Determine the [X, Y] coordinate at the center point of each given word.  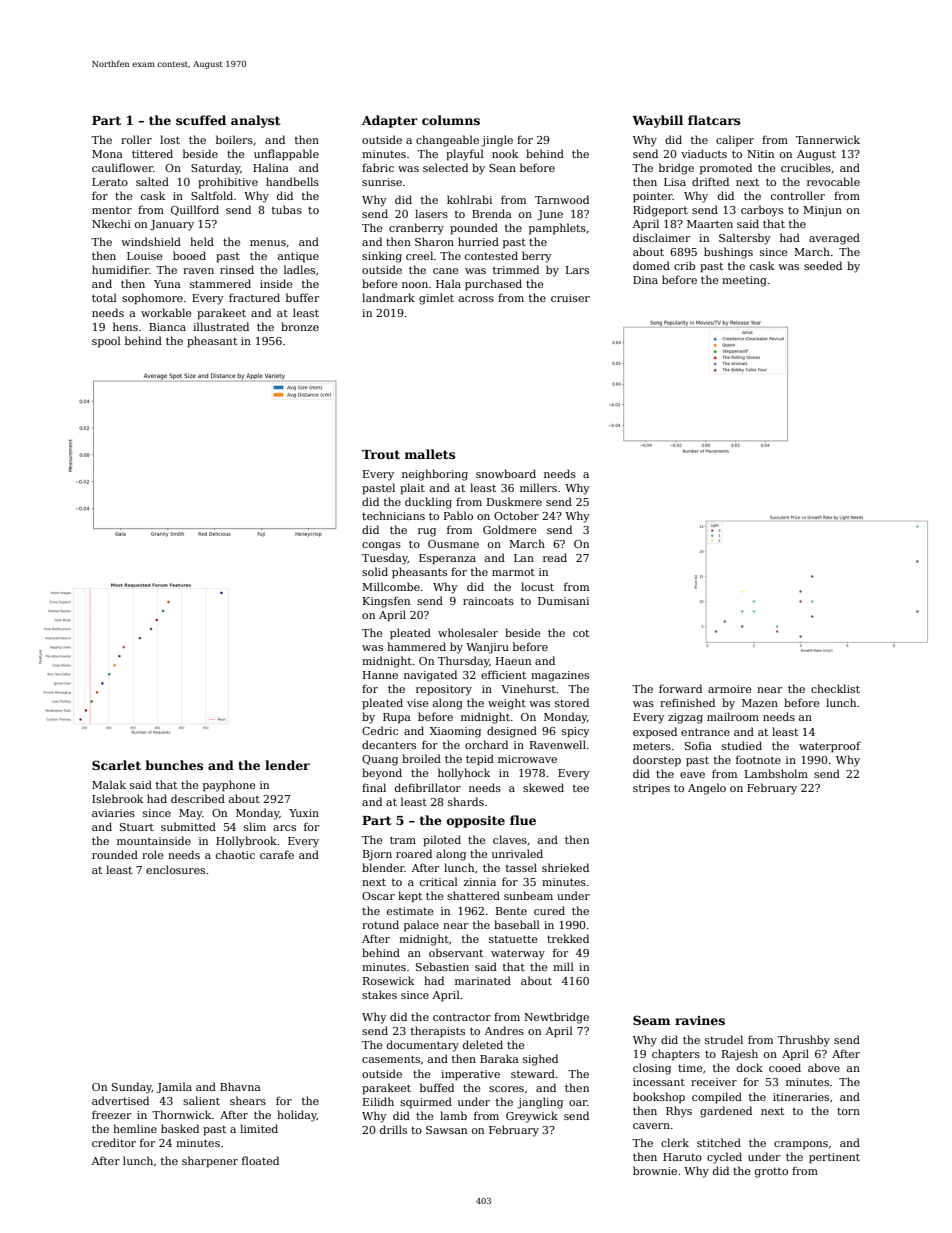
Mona [107, 154]
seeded [823, 265]
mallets [429, 454]
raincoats [488, 601]
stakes [379, 994]
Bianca [167, 327]
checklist [835, 688]
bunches [174, 765]
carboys [762, 211]
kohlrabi [469, 199]
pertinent [834, 1158]
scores [506, 1089]
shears [248, 1100]
